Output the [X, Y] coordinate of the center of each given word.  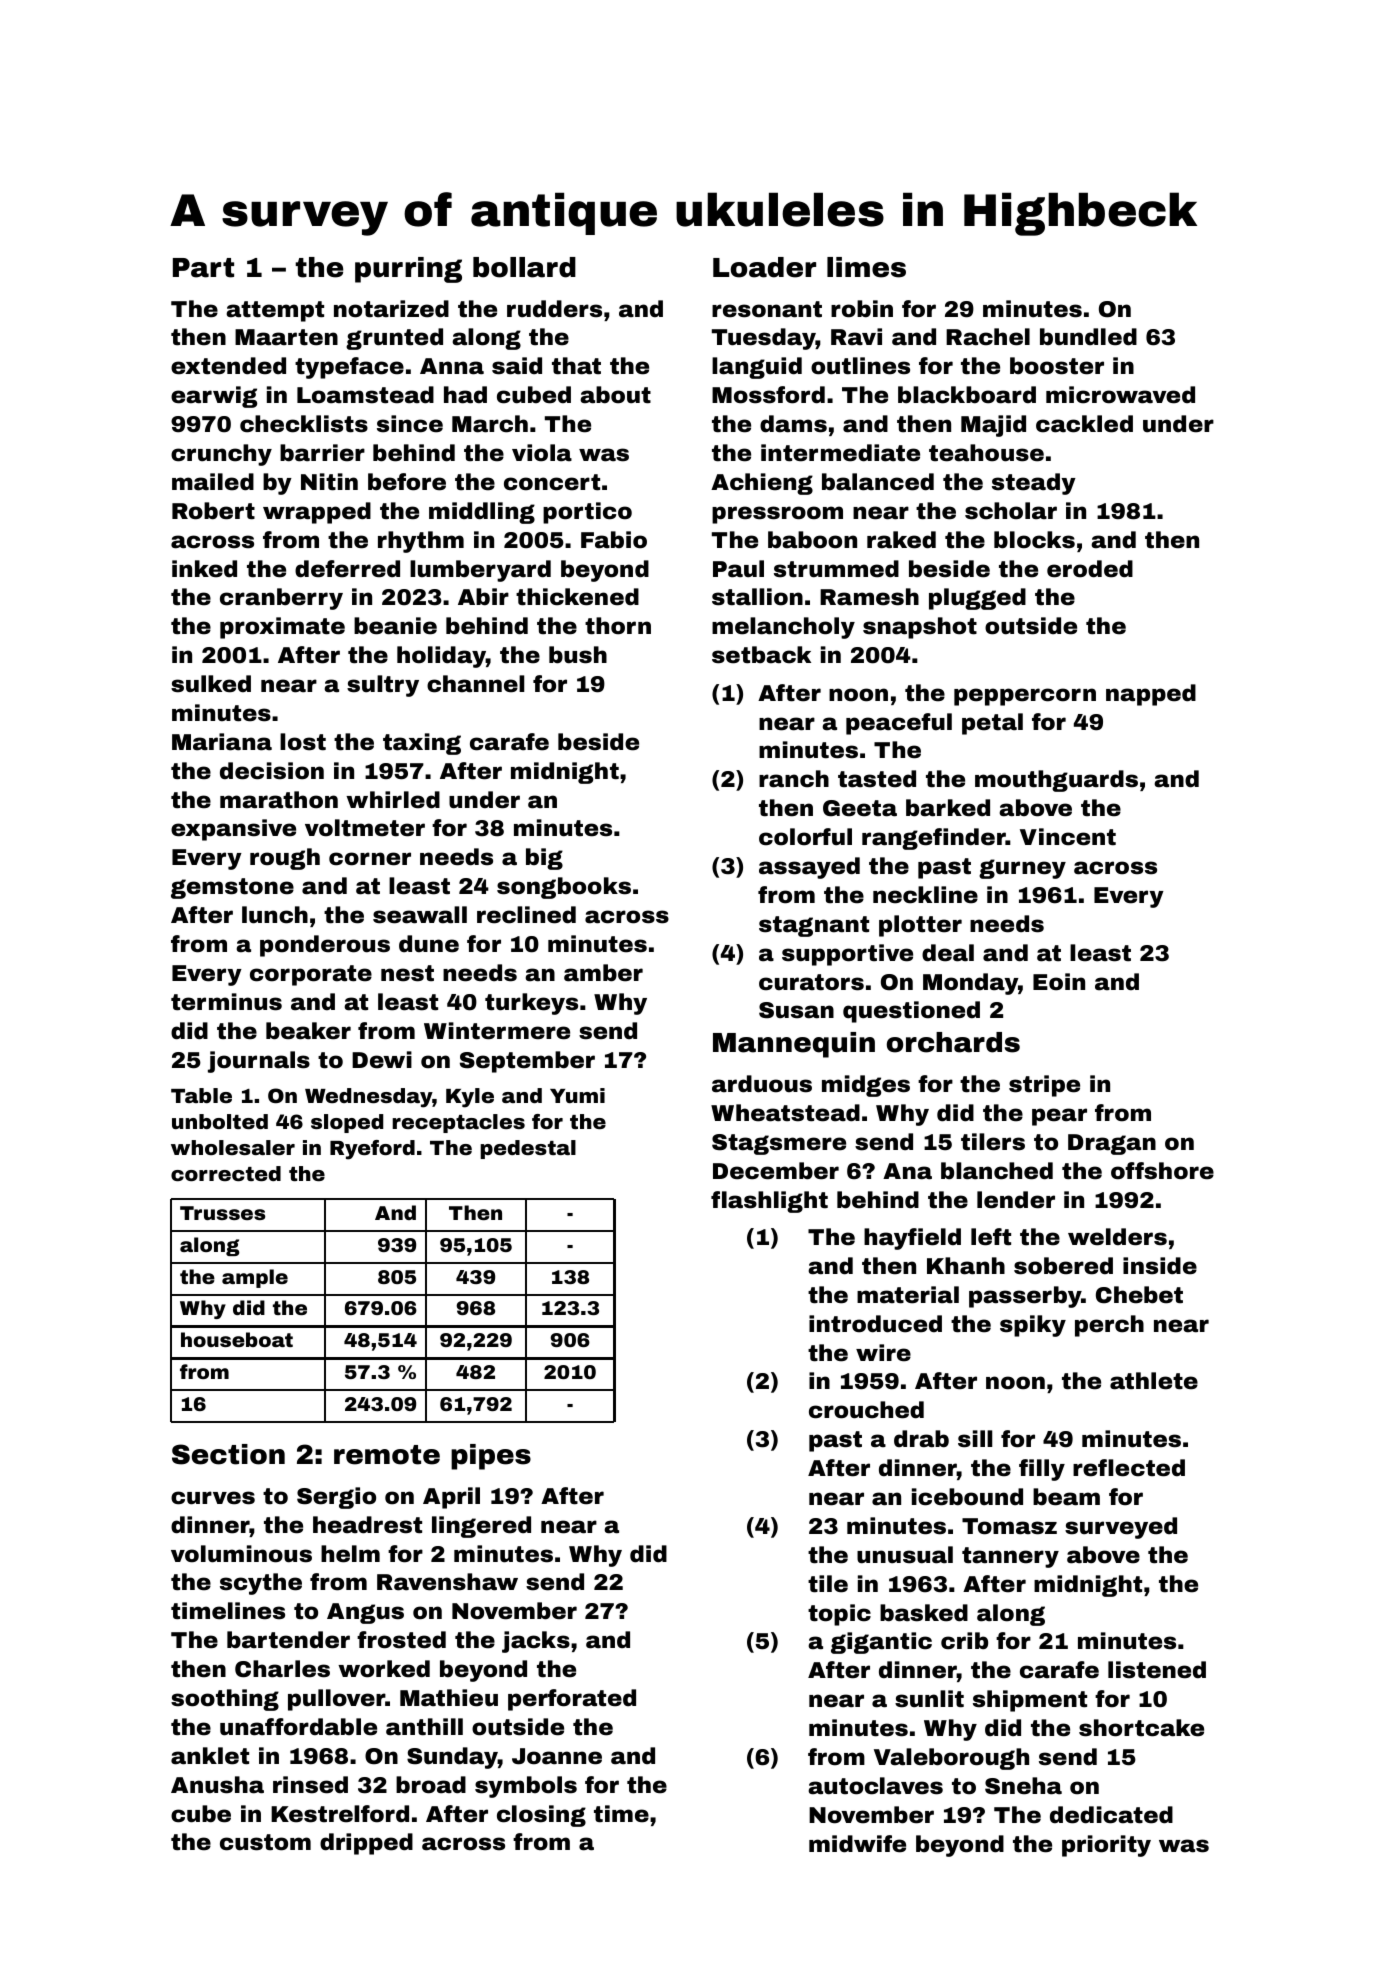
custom [265, 1842]
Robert [213, 511]
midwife [857, 1844]
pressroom [777, 515]
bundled [1088, 337]
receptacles [458, 1123]
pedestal [528, 1149]
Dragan [1112, 1144]
